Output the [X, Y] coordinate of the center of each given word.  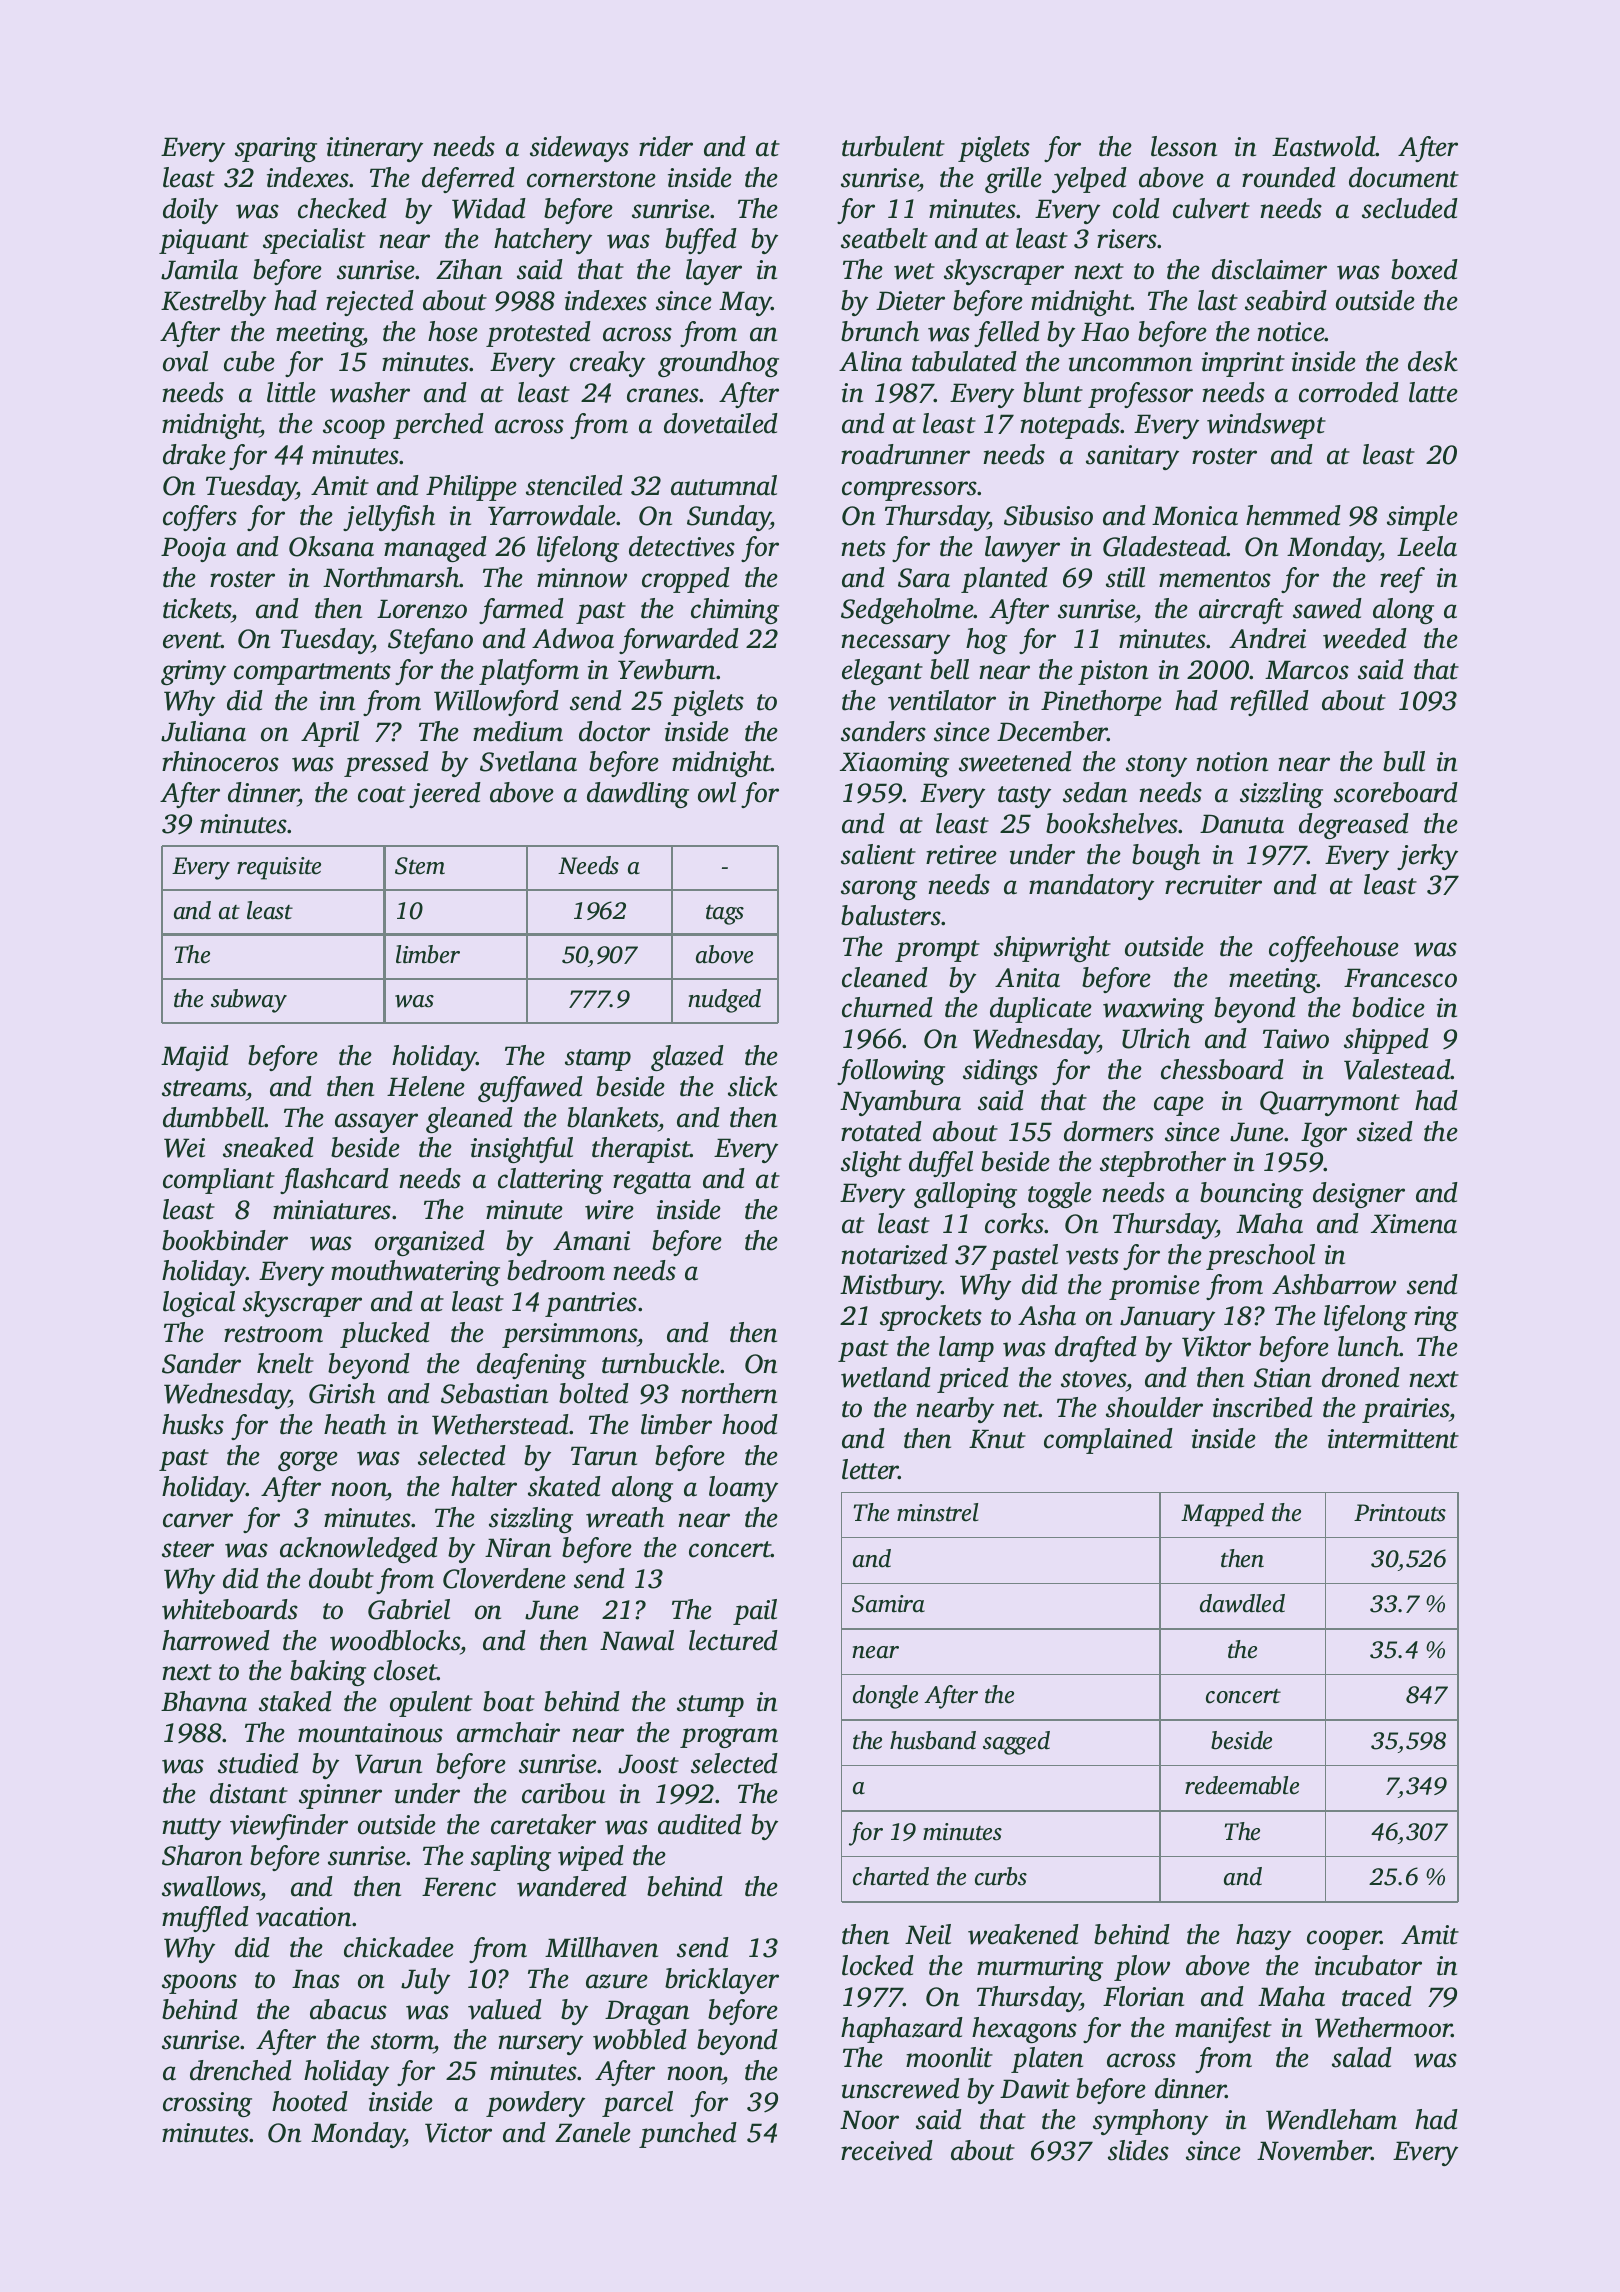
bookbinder [225, 1240]
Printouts [1400, 1513]
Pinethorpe [1101, 703]
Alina [870, 361]
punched [688, 2135]
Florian [1143, 1996]
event [192, 640]
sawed [1327, 608]
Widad [489, 208]
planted [1004, 580]
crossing [207, 2104]
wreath [625, 1517]
